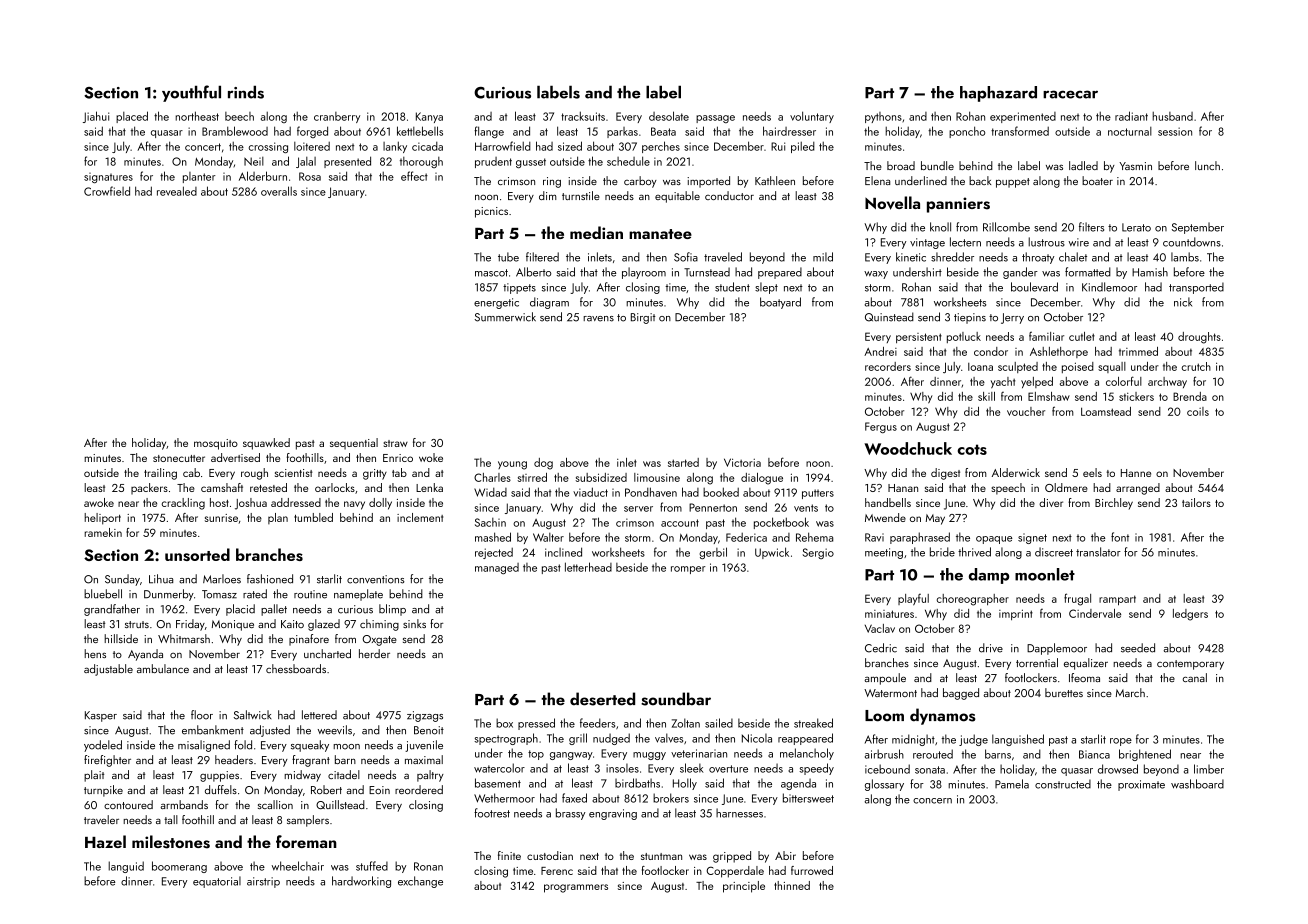  What do you see at coordinates (818, 553) in the screenshot?
I see `Sergio` at bounding box center [818, 553].
